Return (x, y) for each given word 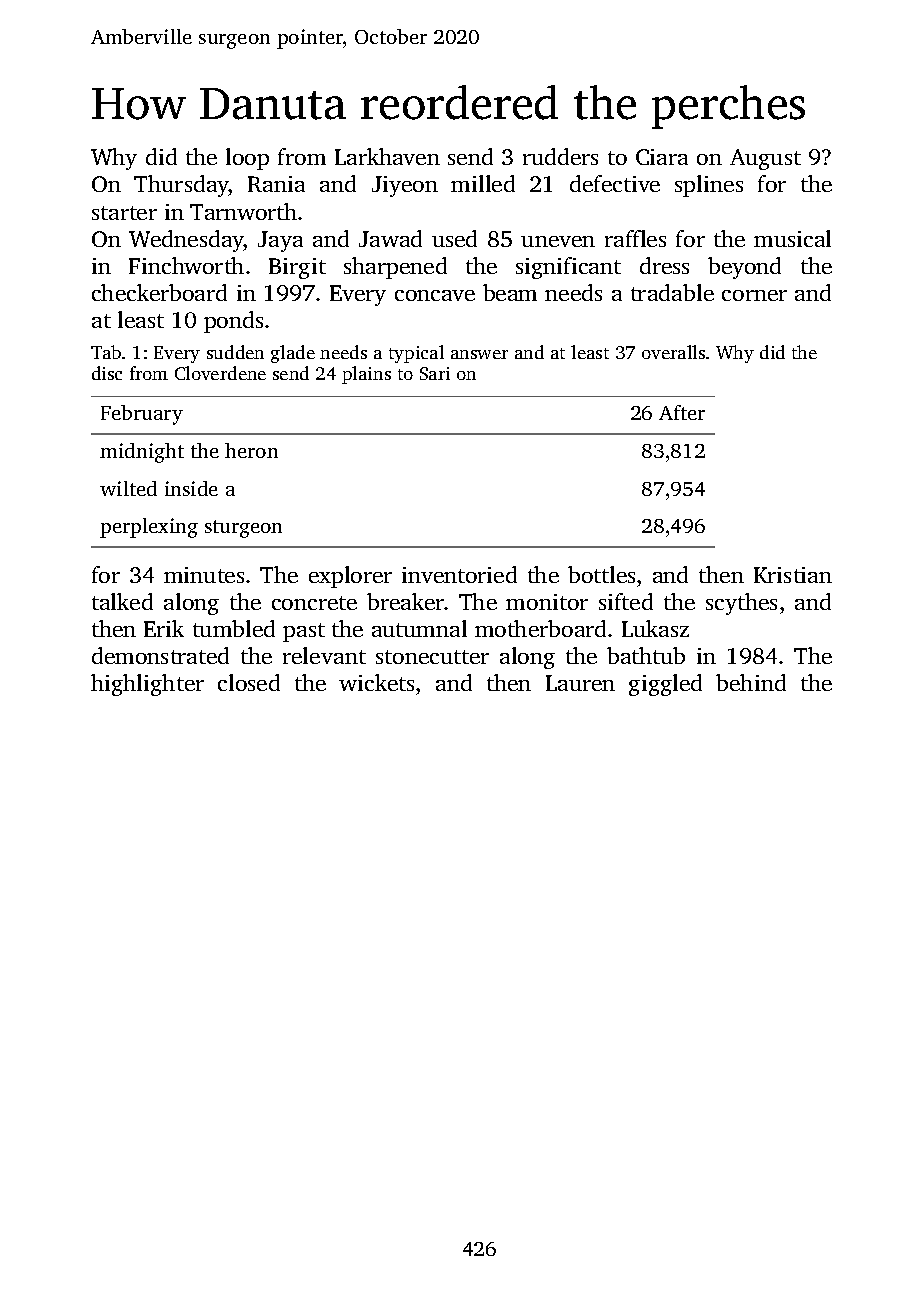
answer (479, 354)
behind (751, 682)
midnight (142, 453)
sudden (235, 352)
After (682, 412)
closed (249, 682)
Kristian (793, 575)
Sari (435, 373)
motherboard (540, 628)
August (765, 159)
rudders (560, 156)
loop (247, 159)
